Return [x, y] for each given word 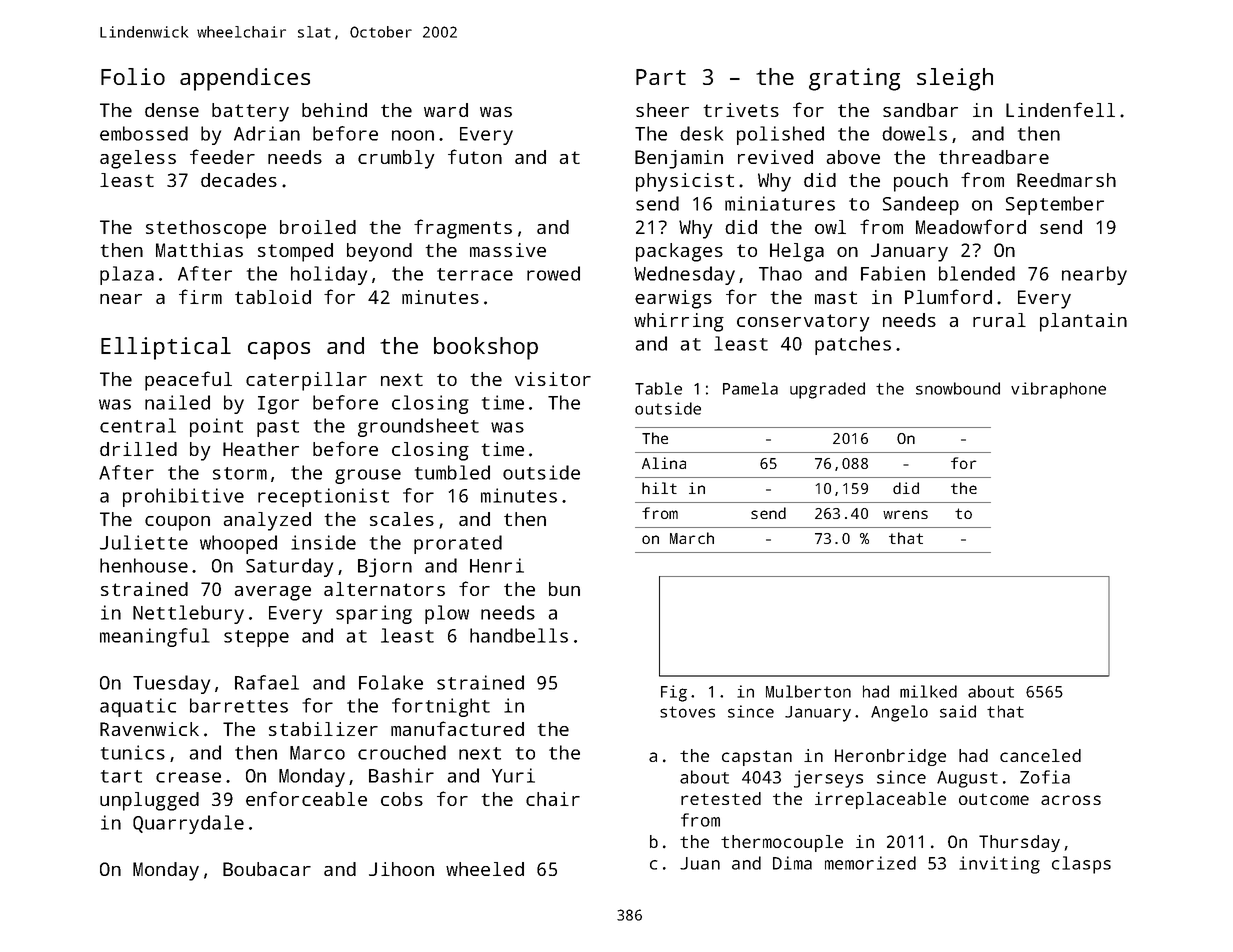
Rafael [267, 682]
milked [928, 691]
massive [508, 250]
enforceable [306, 798]
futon [475, 156]
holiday [329, 275]
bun [564, 589]
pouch [921, 182]
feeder [222, 156]
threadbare [994, 157]
